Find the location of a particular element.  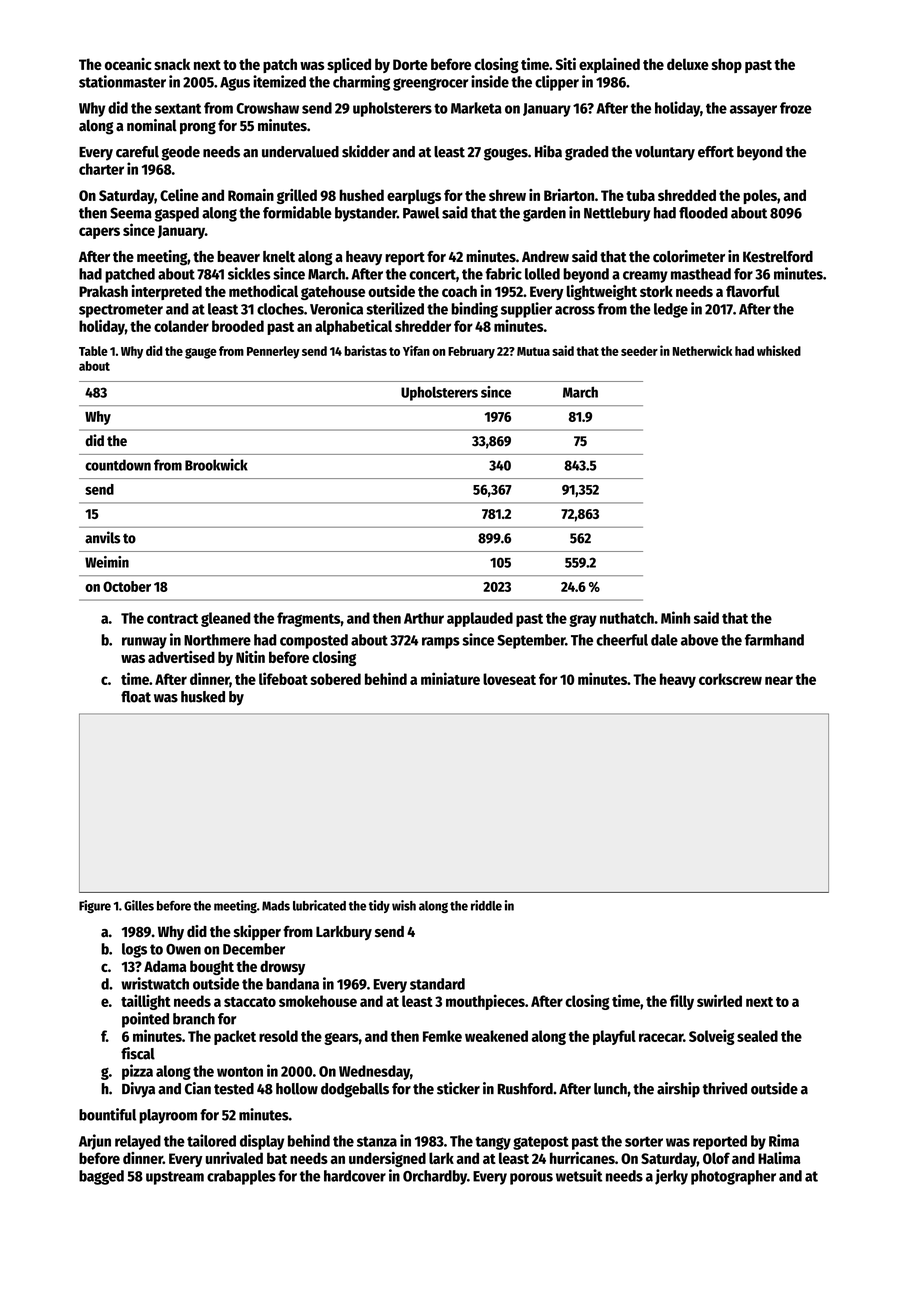

seeder is located at coordinates (639, 351).
